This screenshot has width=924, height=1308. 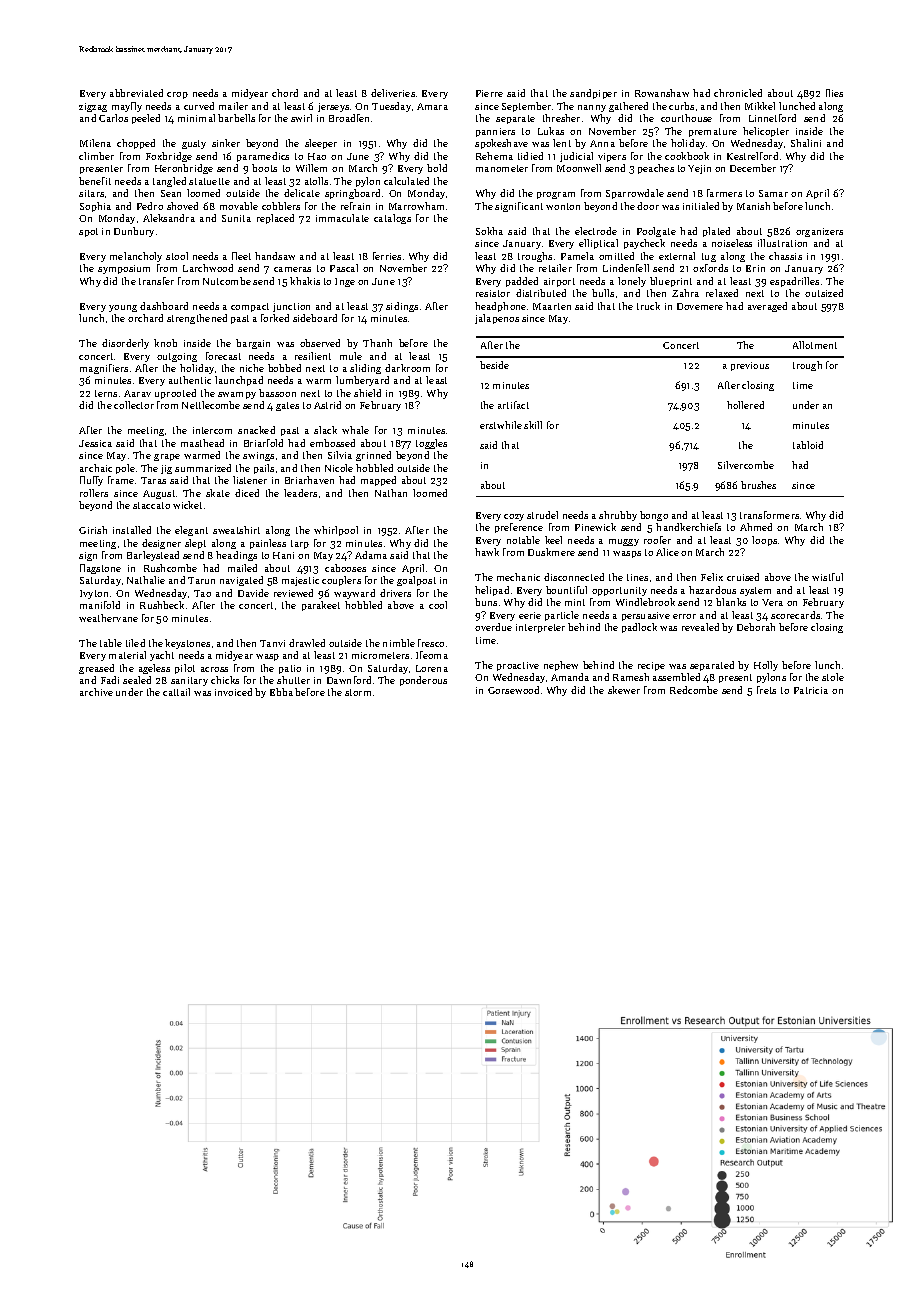 I want to click on deliveries, so click(x=393, y=93).
